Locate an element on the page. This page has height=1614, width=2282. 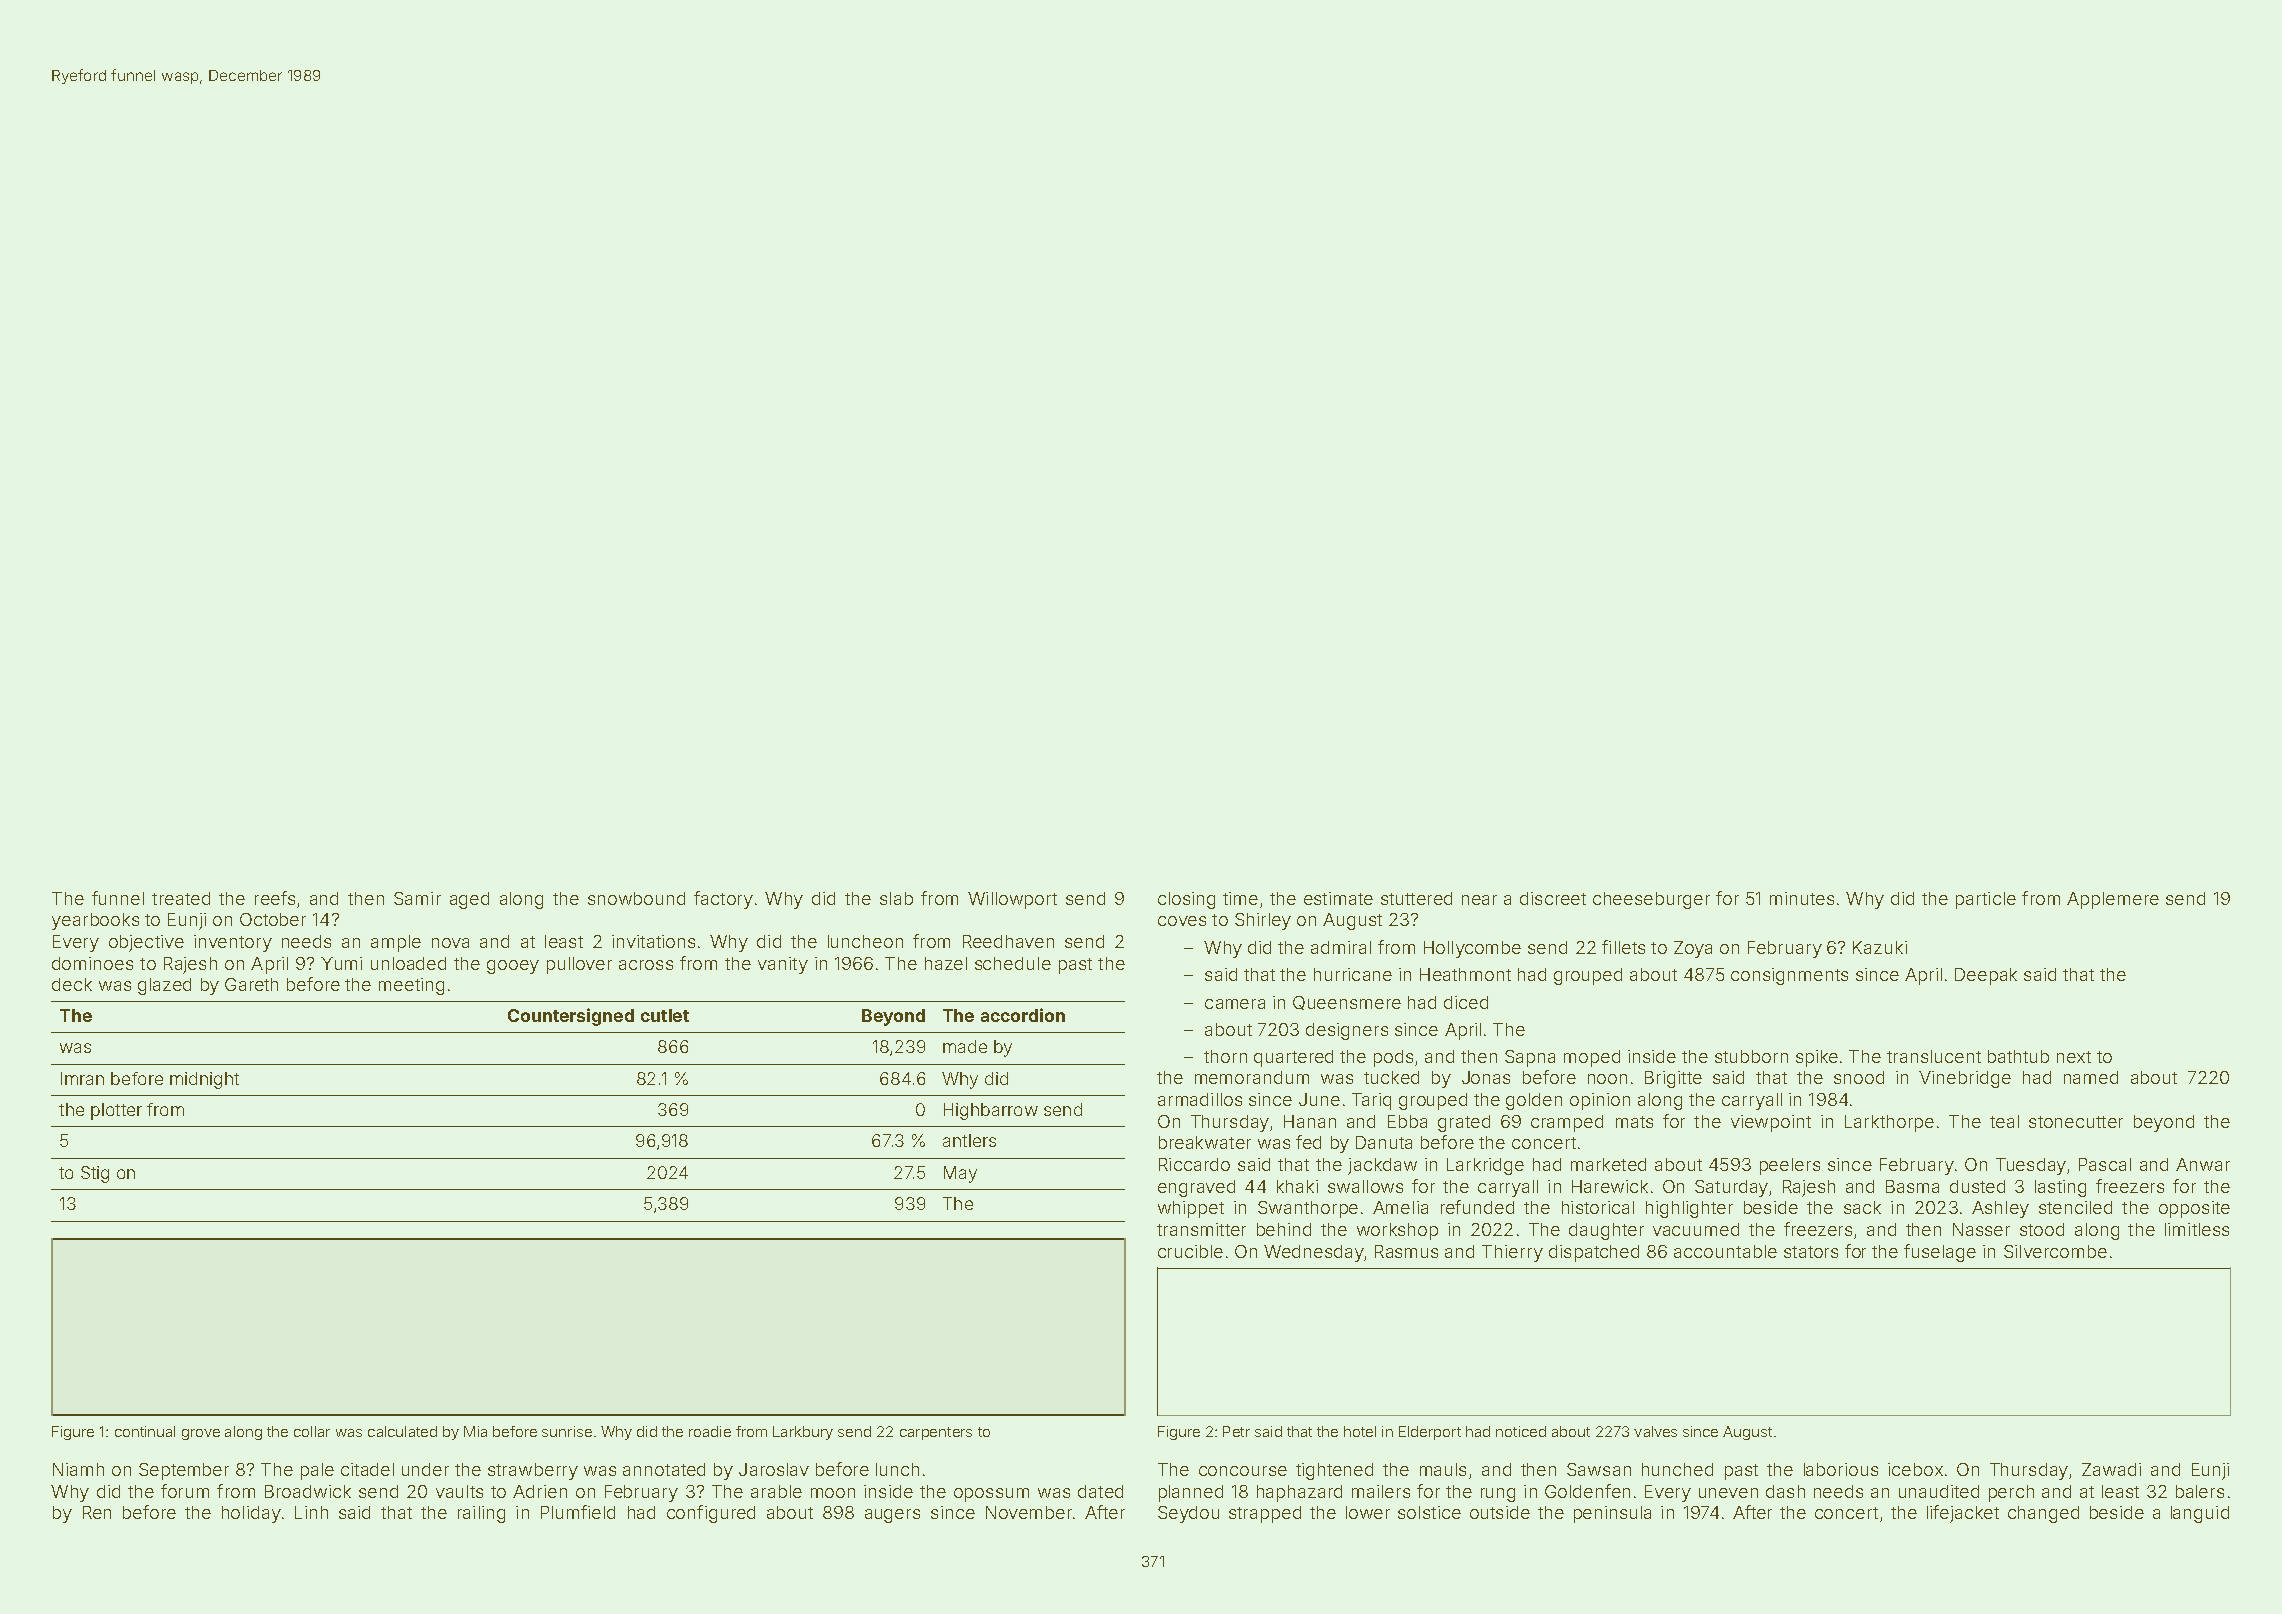
consignments is located at coordinates (1789, 976).
